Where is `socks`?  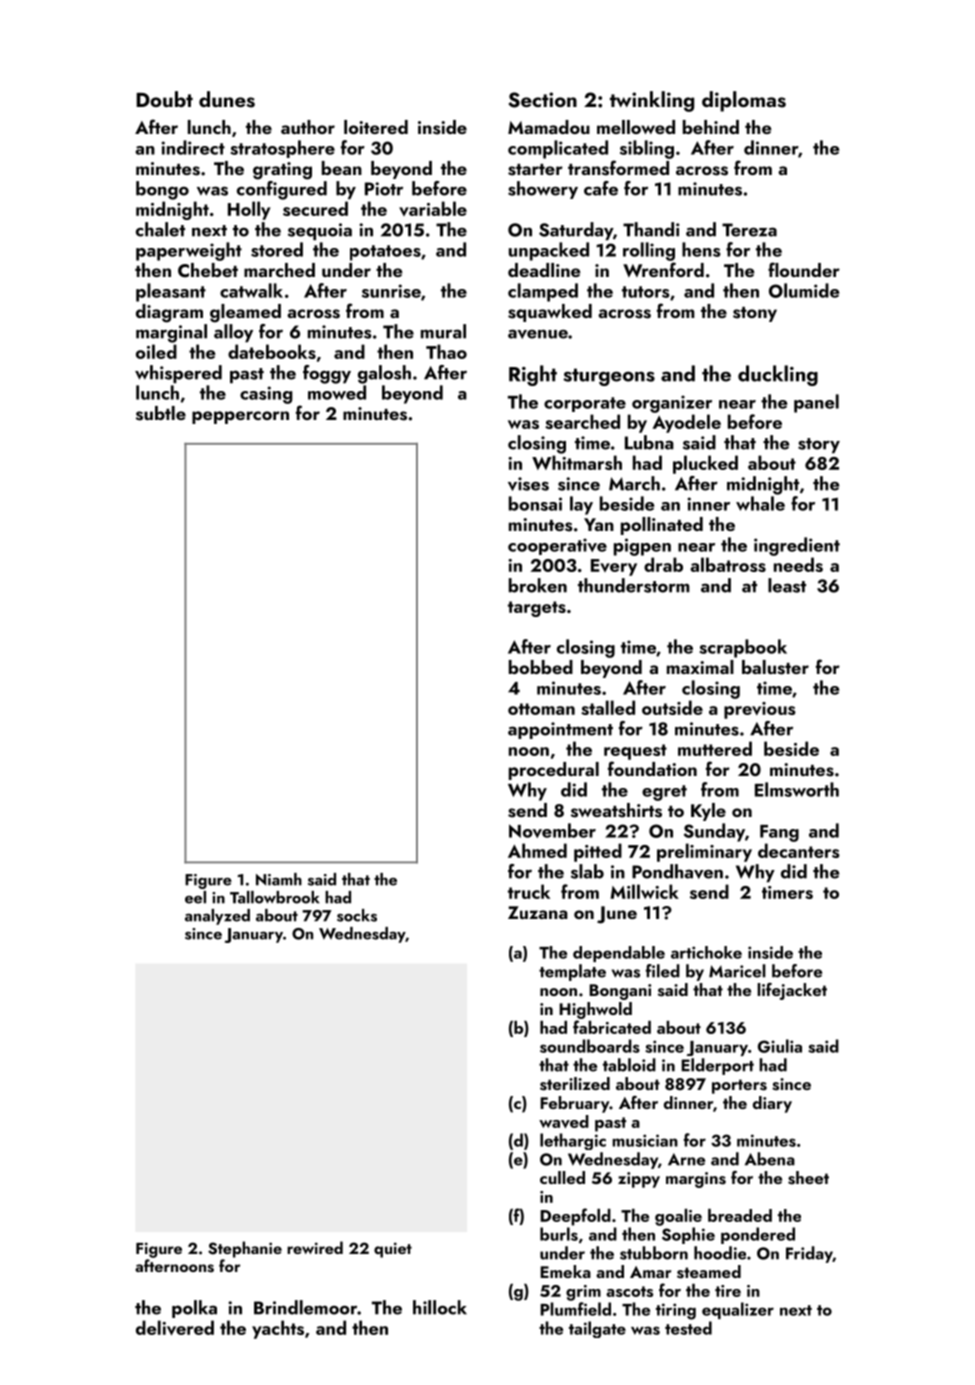 socks is located at coordinates (357, 915).
